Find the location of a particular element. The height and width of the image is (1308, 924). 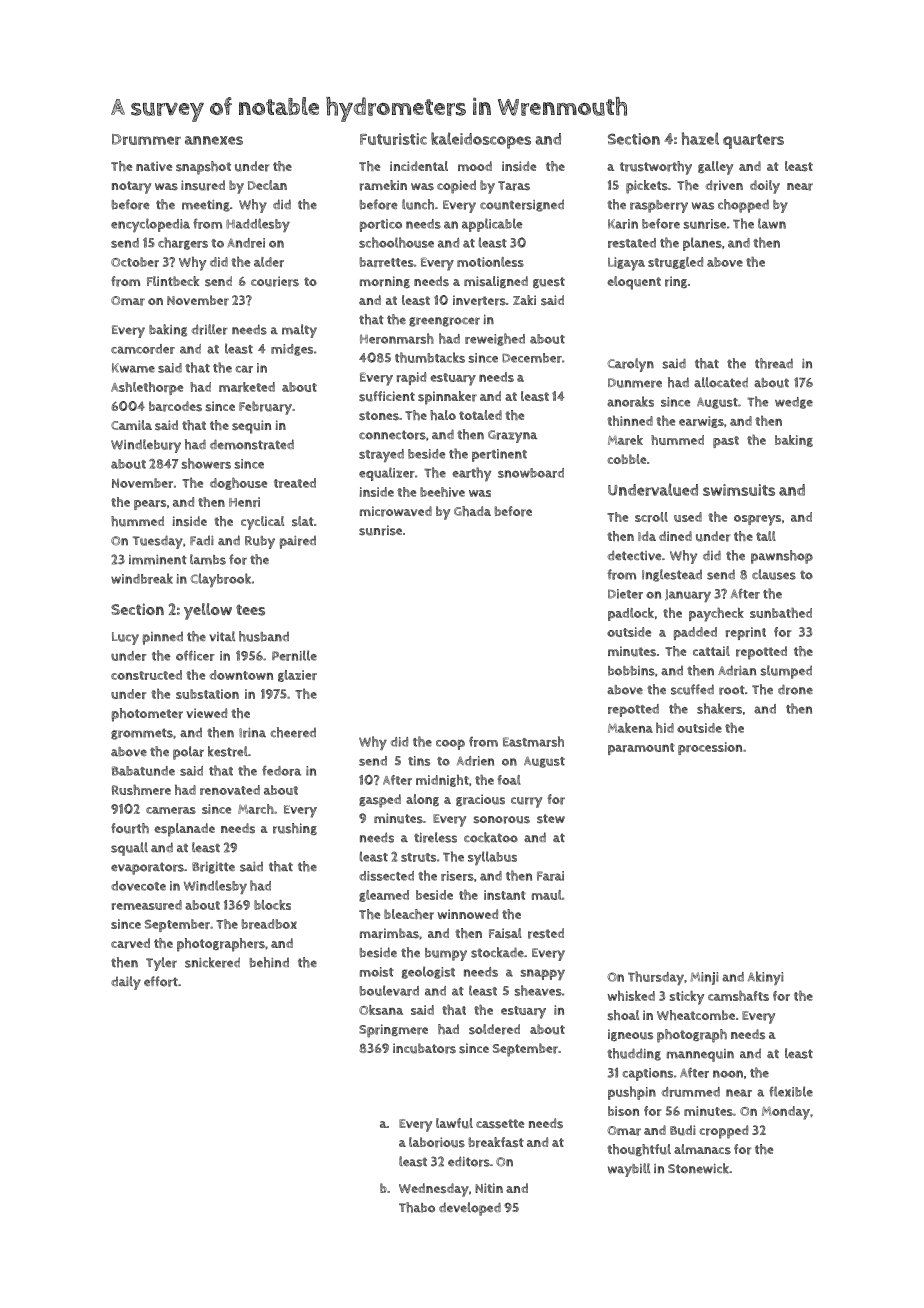

kaleidoscopes is located at coordinates (481, 140).
